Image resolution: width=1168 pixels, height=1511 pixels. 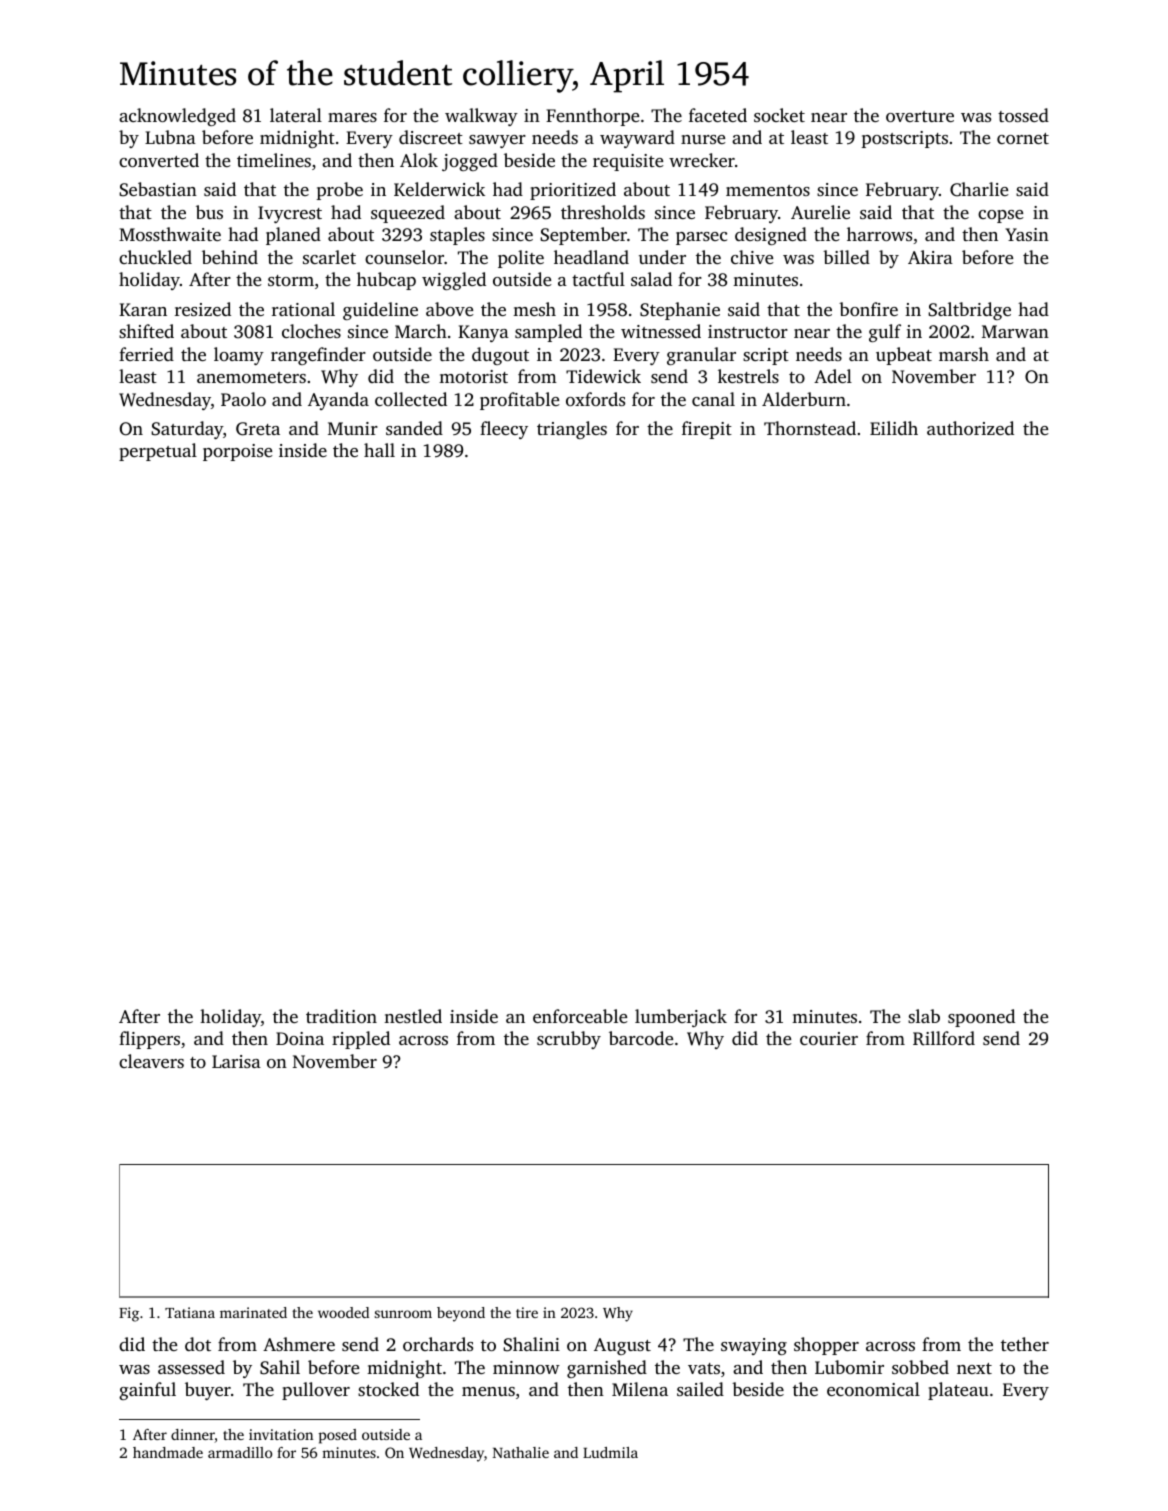 What do you see at coordinates (944, 1038) in the screenshot?
I see `Rillford` at bounding box center [944, 1038].
